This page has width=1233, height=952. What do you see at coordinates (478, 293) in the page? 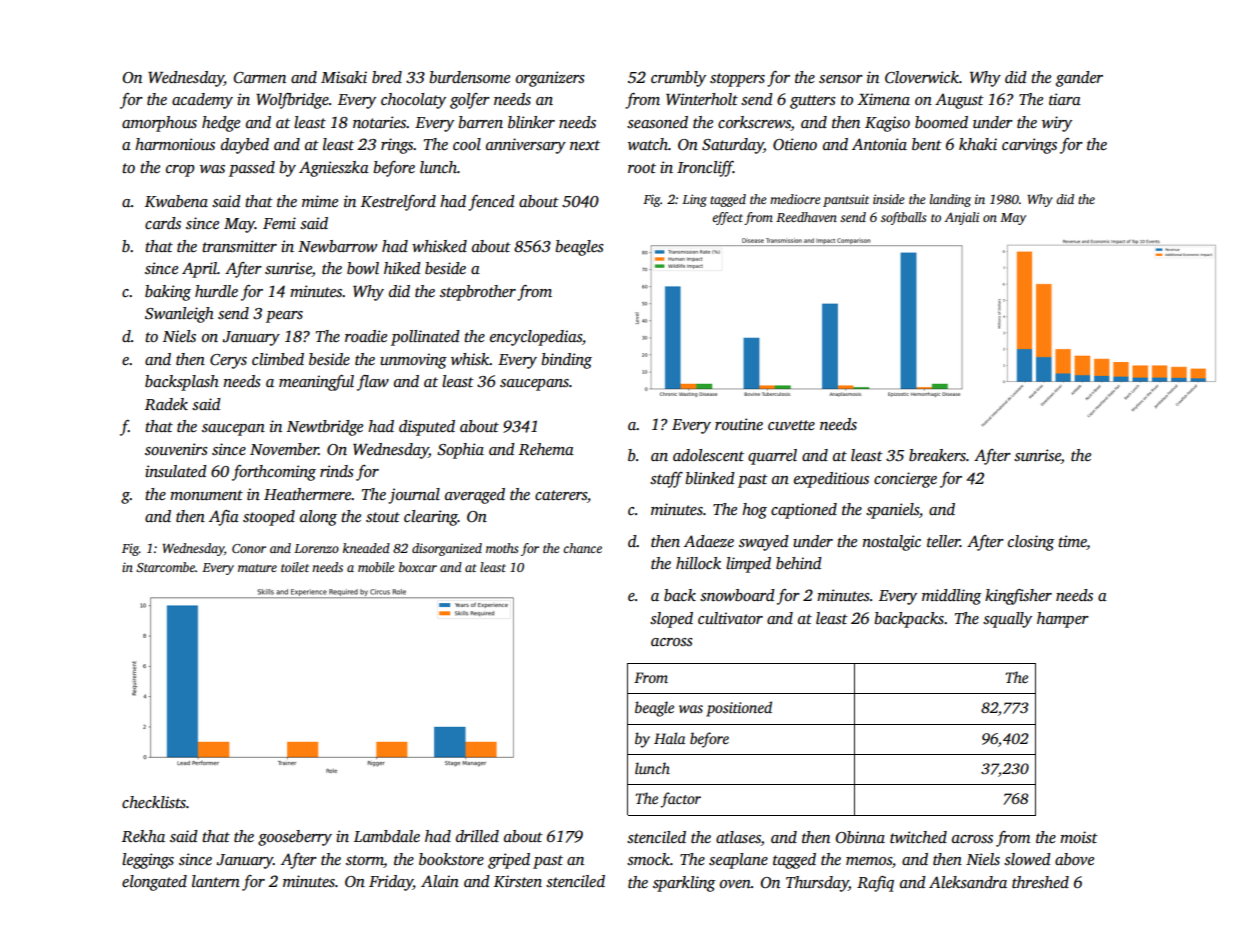
I see `stepbrother` at bounding box center [478, 293].
